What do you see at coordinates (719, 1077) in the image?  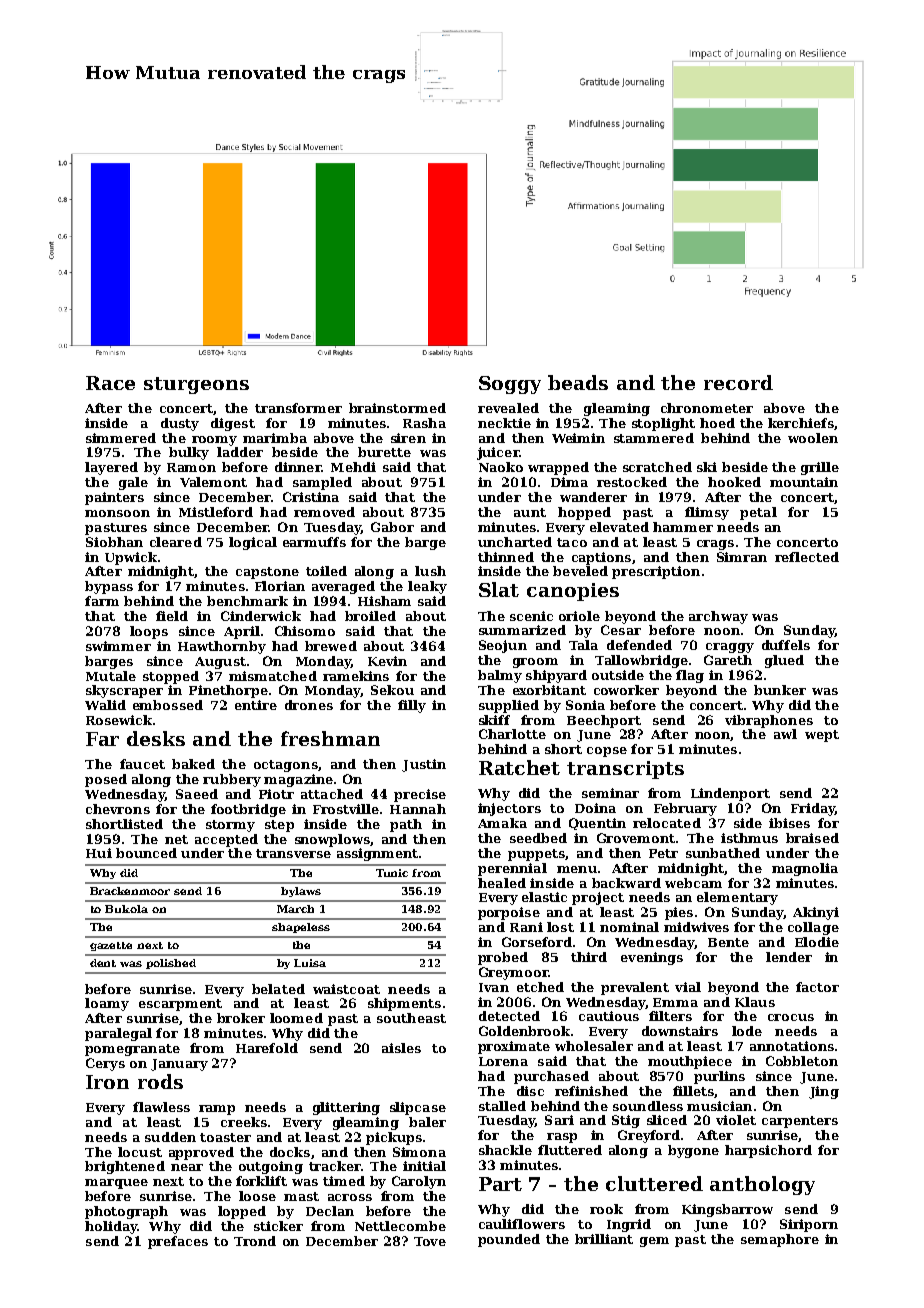 I see `purlins` at bounding box center [719, 1077].
